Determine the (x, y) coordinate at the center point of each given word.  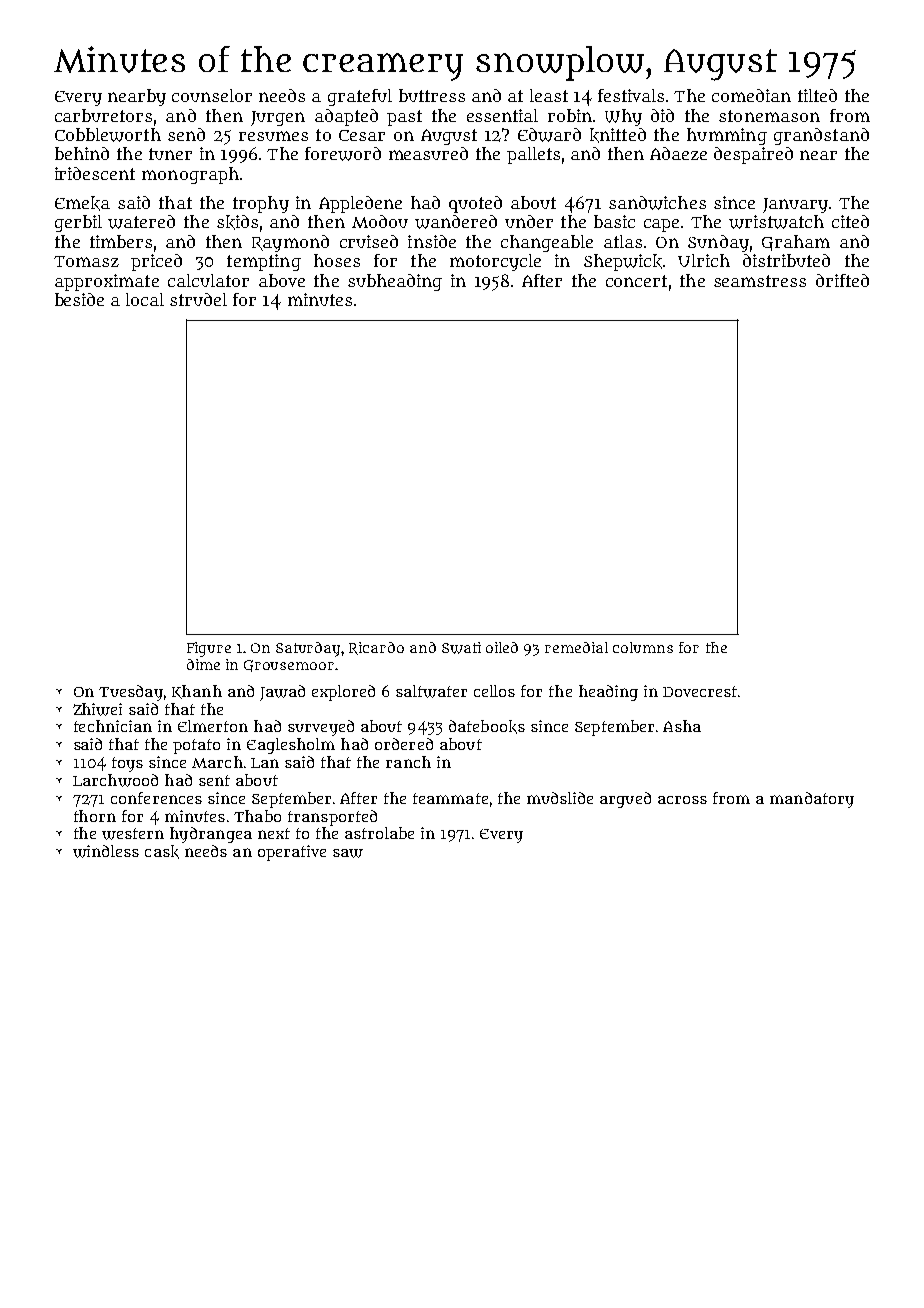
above (282, 280)
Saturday (308, 649)
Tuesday (131, 693)
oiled (502, 647)
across (682, 800)
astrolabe (379, 833)
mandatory (812, 800)
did (662, 115)
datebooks (487, 727)
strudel (198, 299)
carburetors (103, 115)
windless (106, 851)
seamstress (760, 281)
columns (643, 647)
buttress (432, 95)
